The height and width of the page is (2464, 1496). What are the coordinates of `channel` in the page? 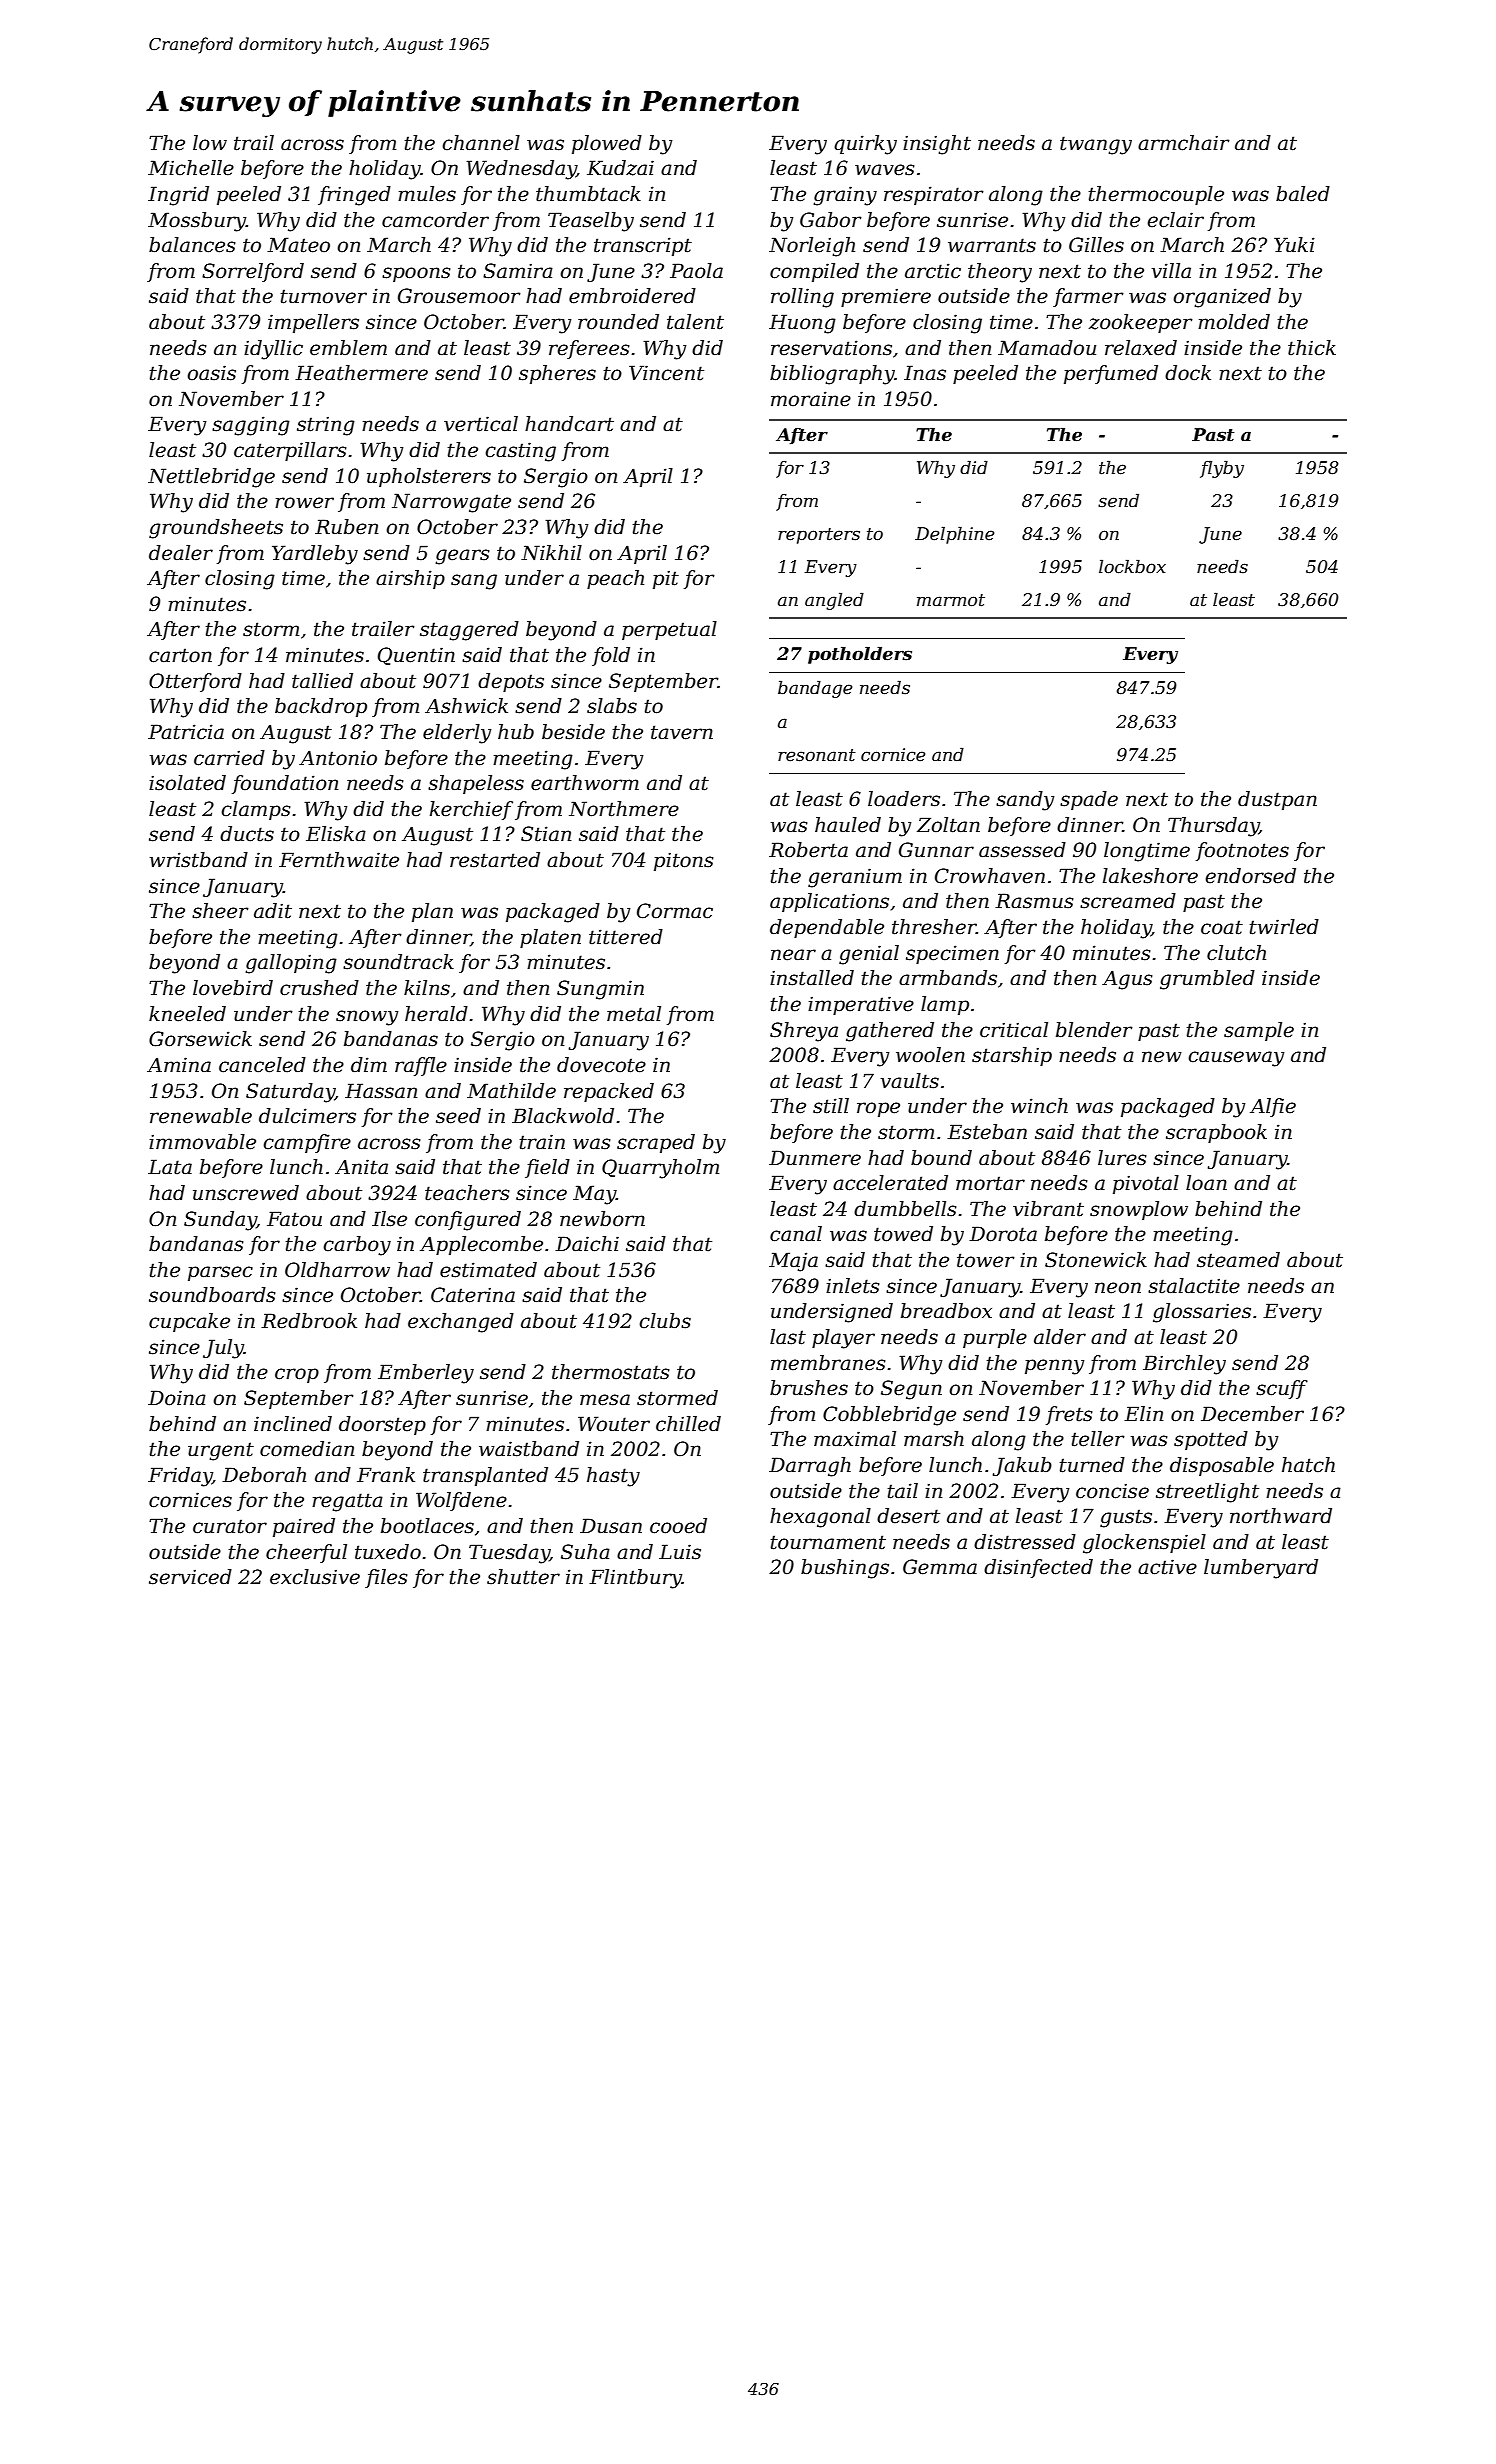 It's located at (481, 143).
